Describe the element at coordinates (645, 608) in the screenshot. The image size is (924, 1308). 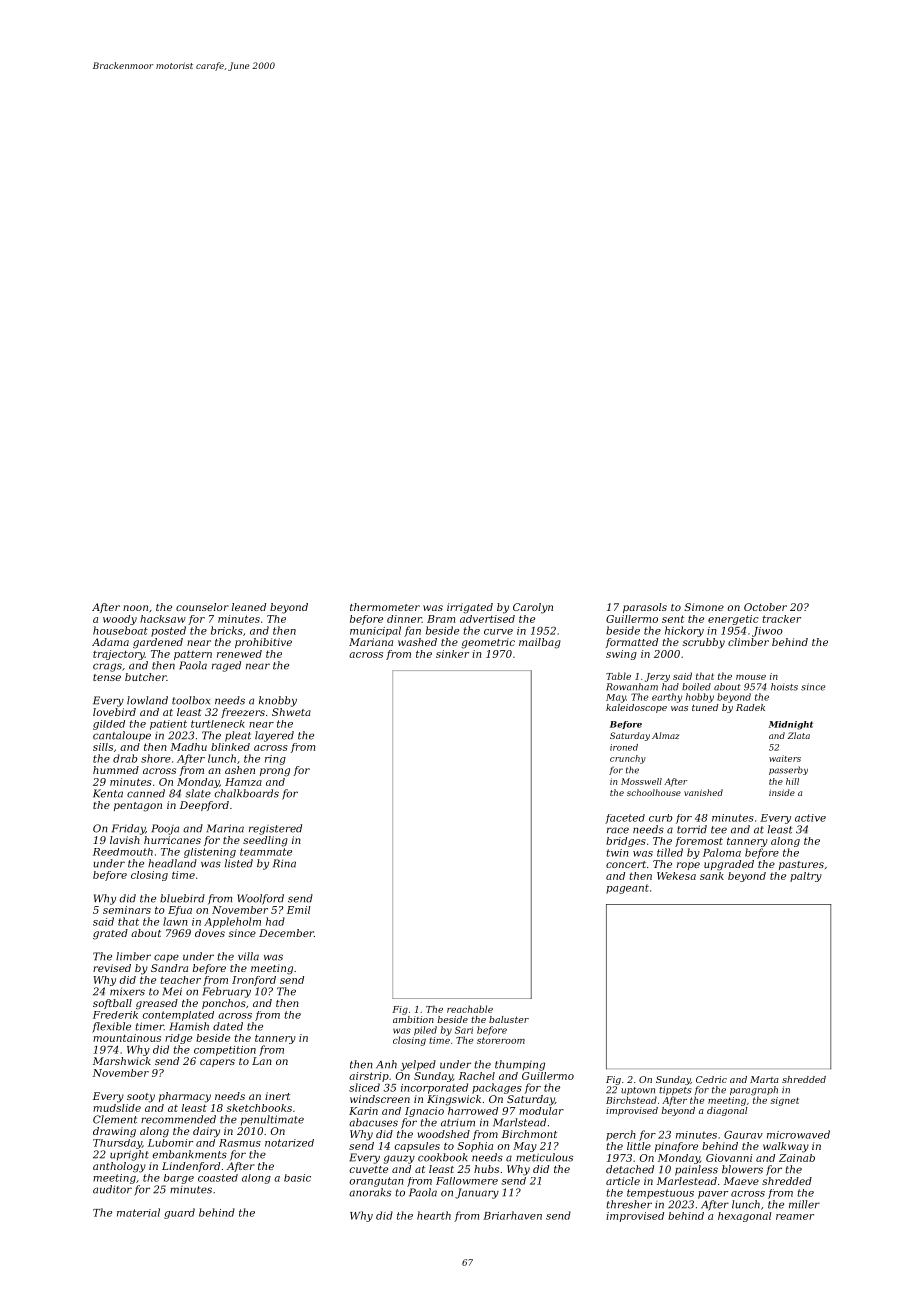
I see `parasols` at that location.
